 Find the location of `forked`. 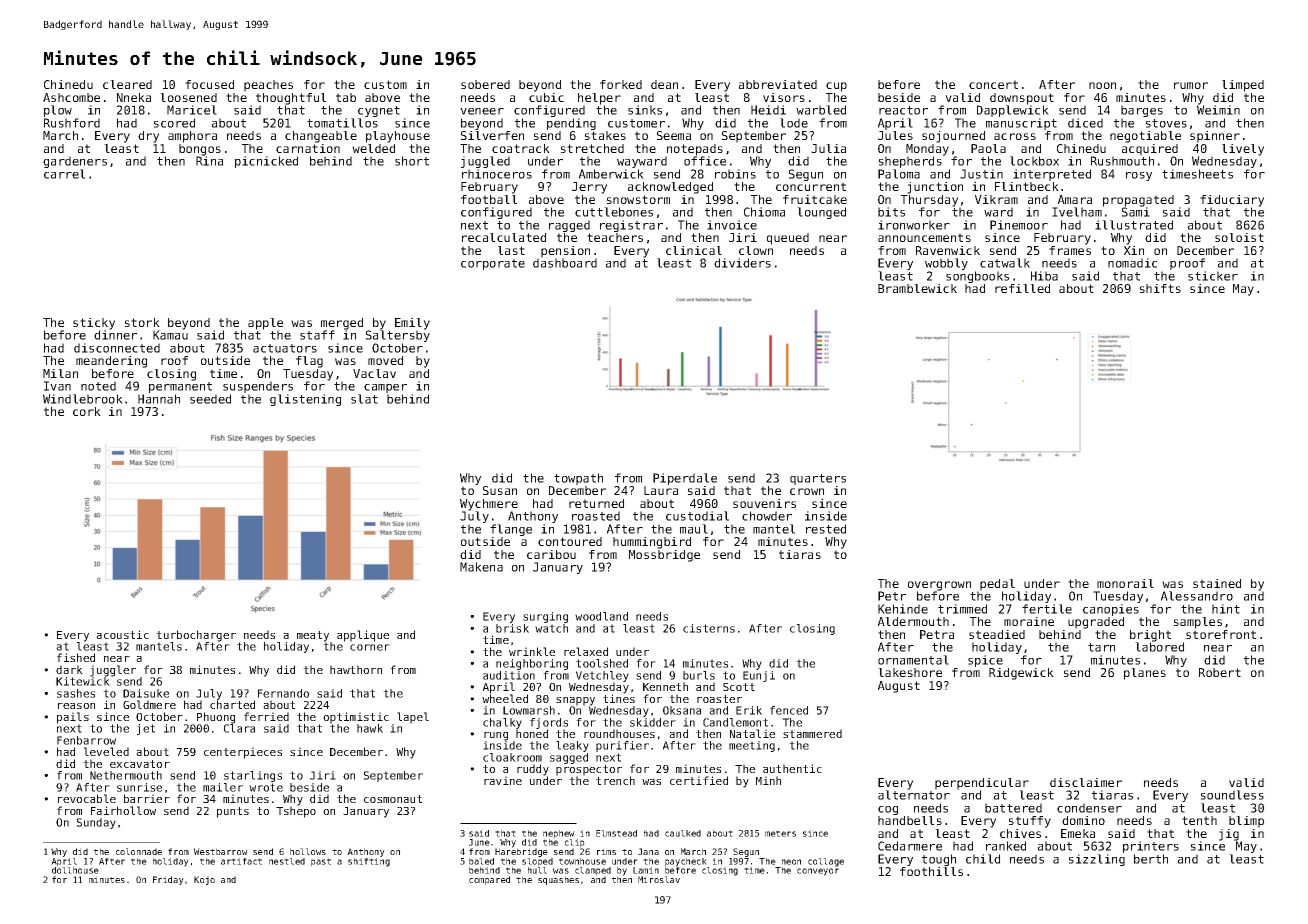

forked is located at coordinates (621, 84).
